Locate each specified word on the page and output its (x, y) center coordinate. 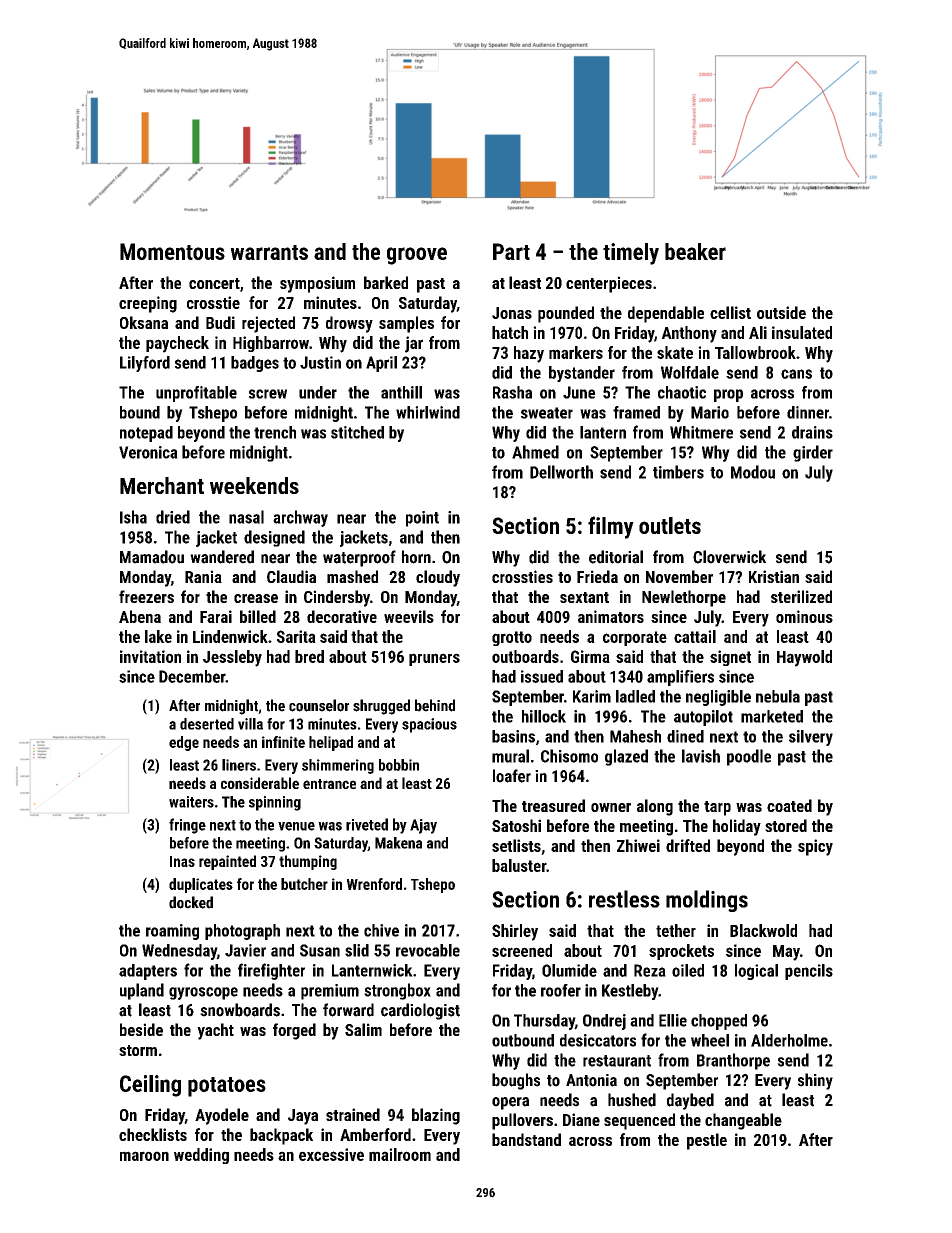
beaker (695, 251)
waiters (191, 802)
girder (813, 453)
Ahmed (535, 452)
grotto (512, 638)
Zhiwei (638, 845)
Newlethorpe (684, 598)
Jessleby (232, 658)
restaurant (617, 1061)
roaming (172, 932)
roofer (561, 990)
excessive (331, 1154)
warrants (269, 252)
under (318, 392)
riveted (367, 824)
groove (417, 256)
